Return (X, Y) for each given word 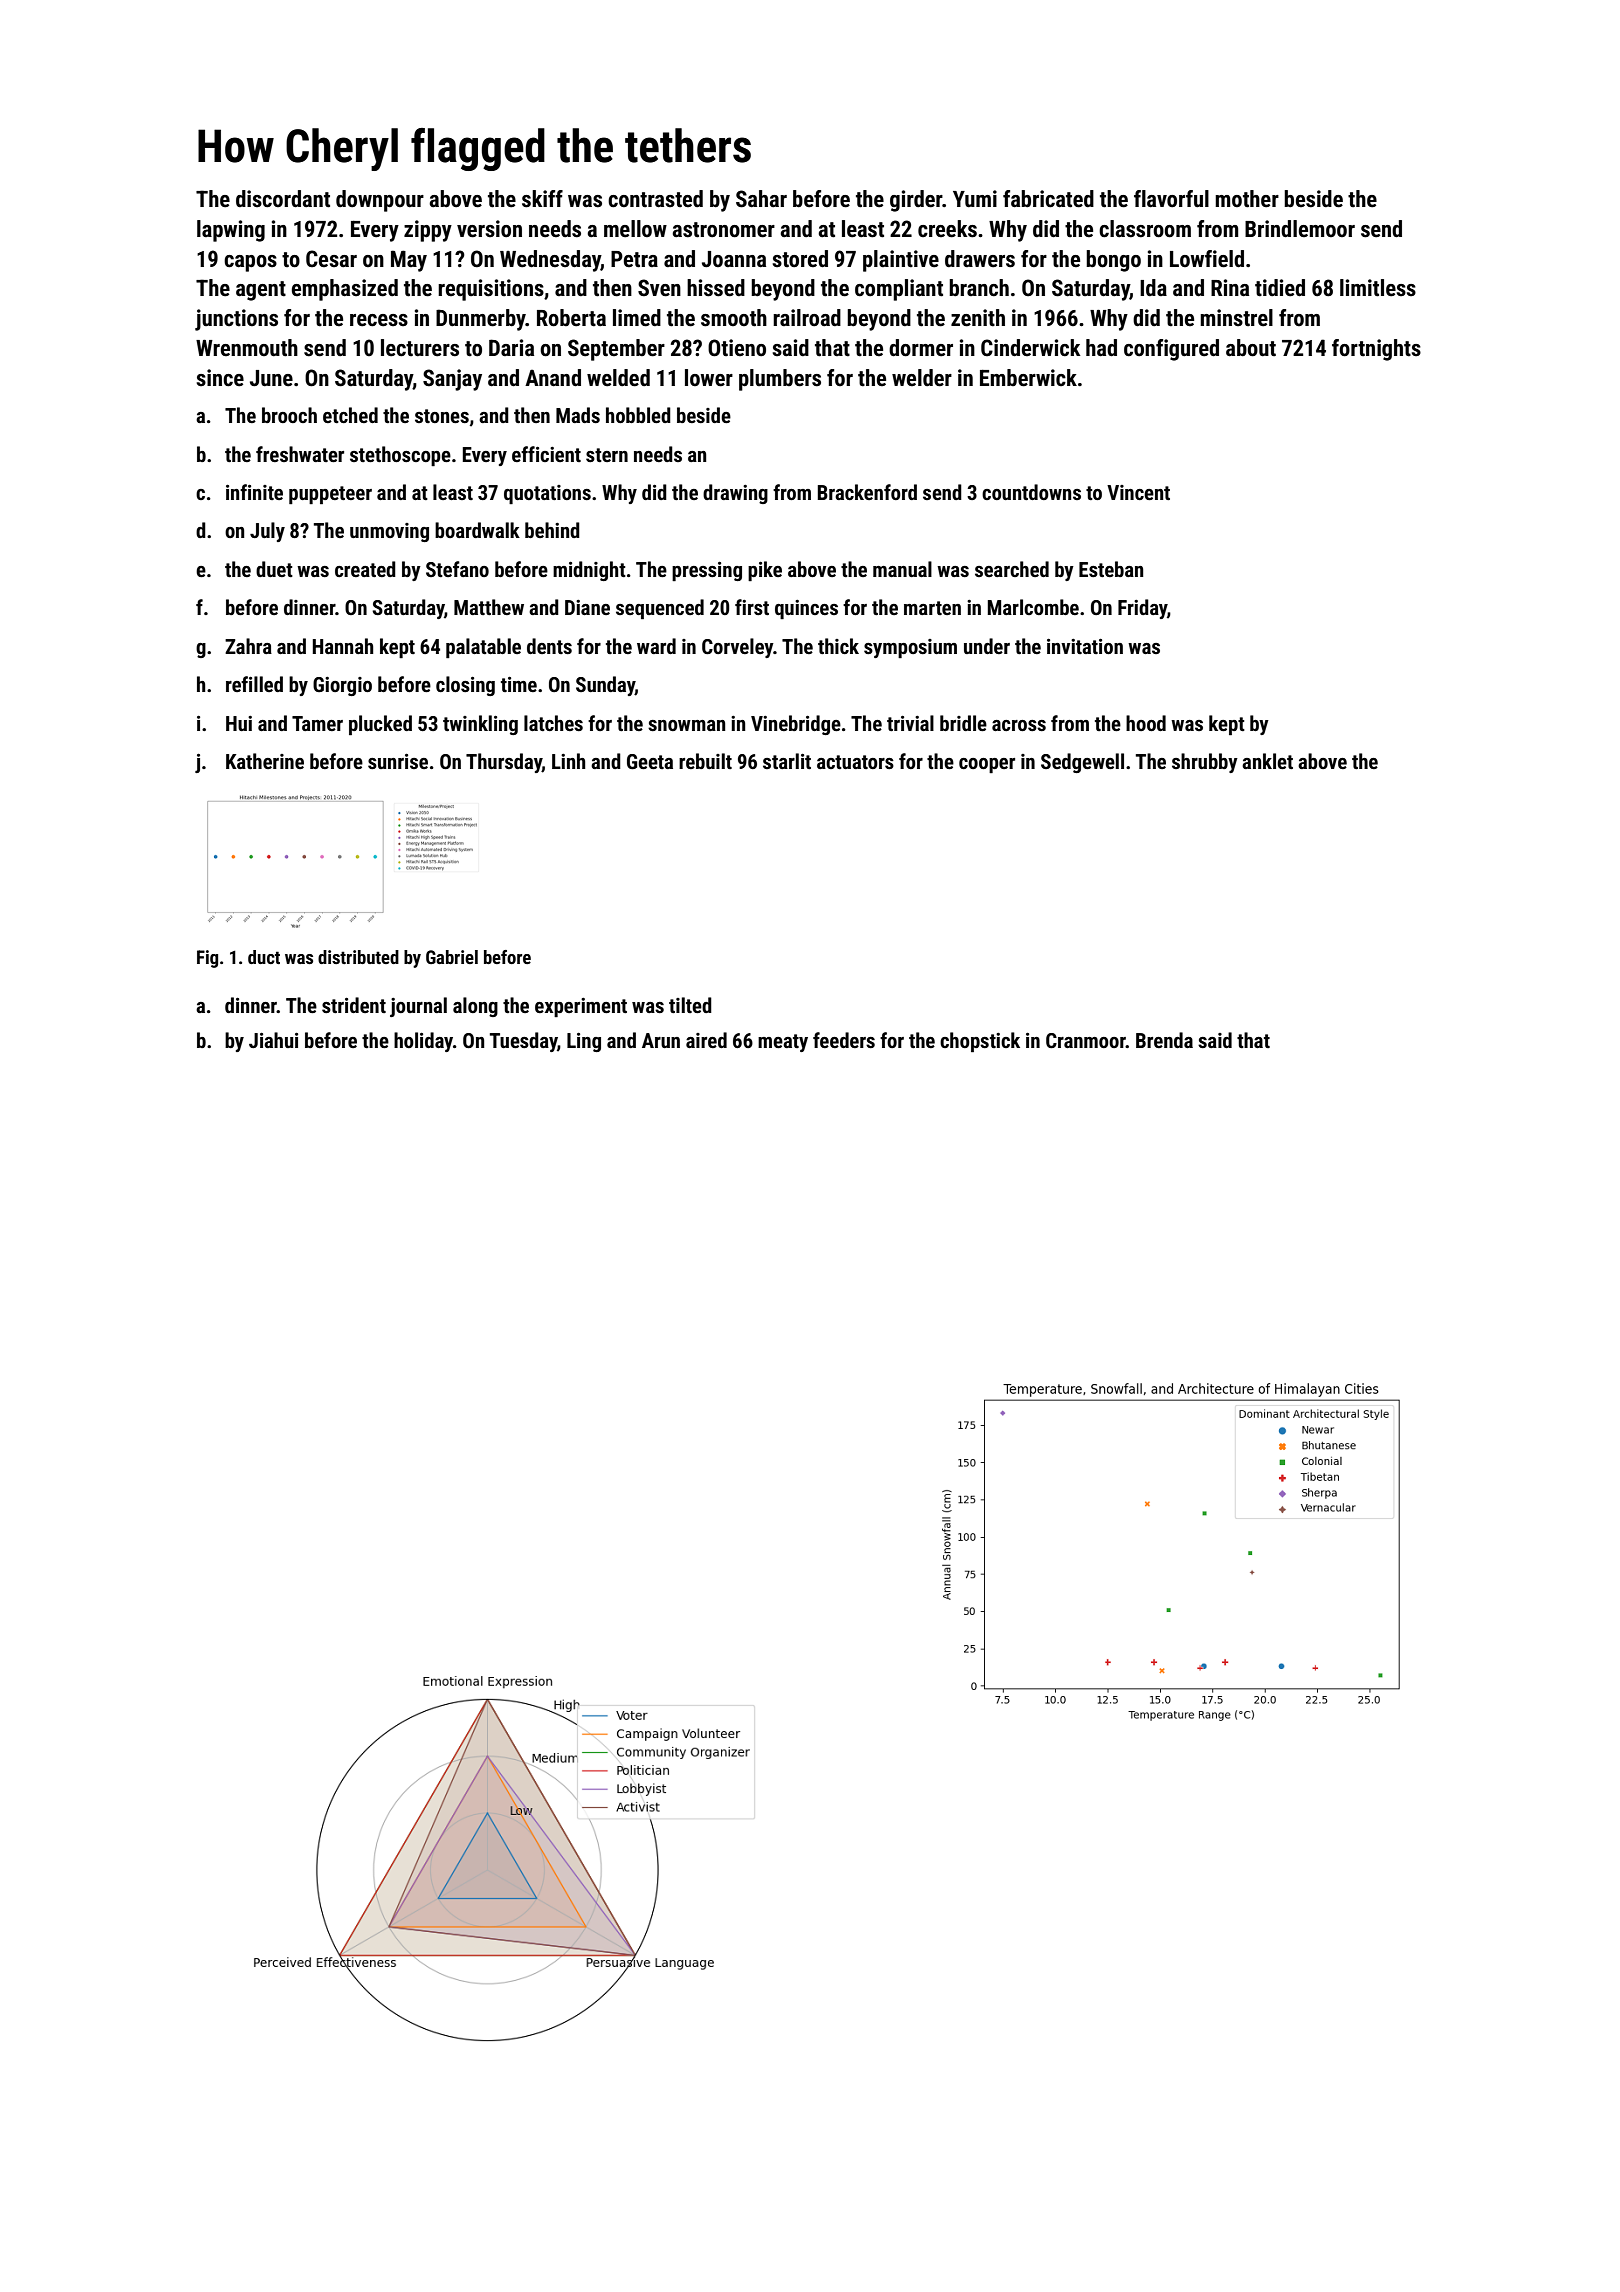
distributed (358, 957)
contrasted (655, 199)
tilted (690, 1005)
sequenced (660, 609)
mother (1247, 199)
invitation (1085, 646)
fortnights (1376, 350)
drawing (735, 494)
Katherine (265, 761)
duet (274, 569)
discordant (283, 199)
